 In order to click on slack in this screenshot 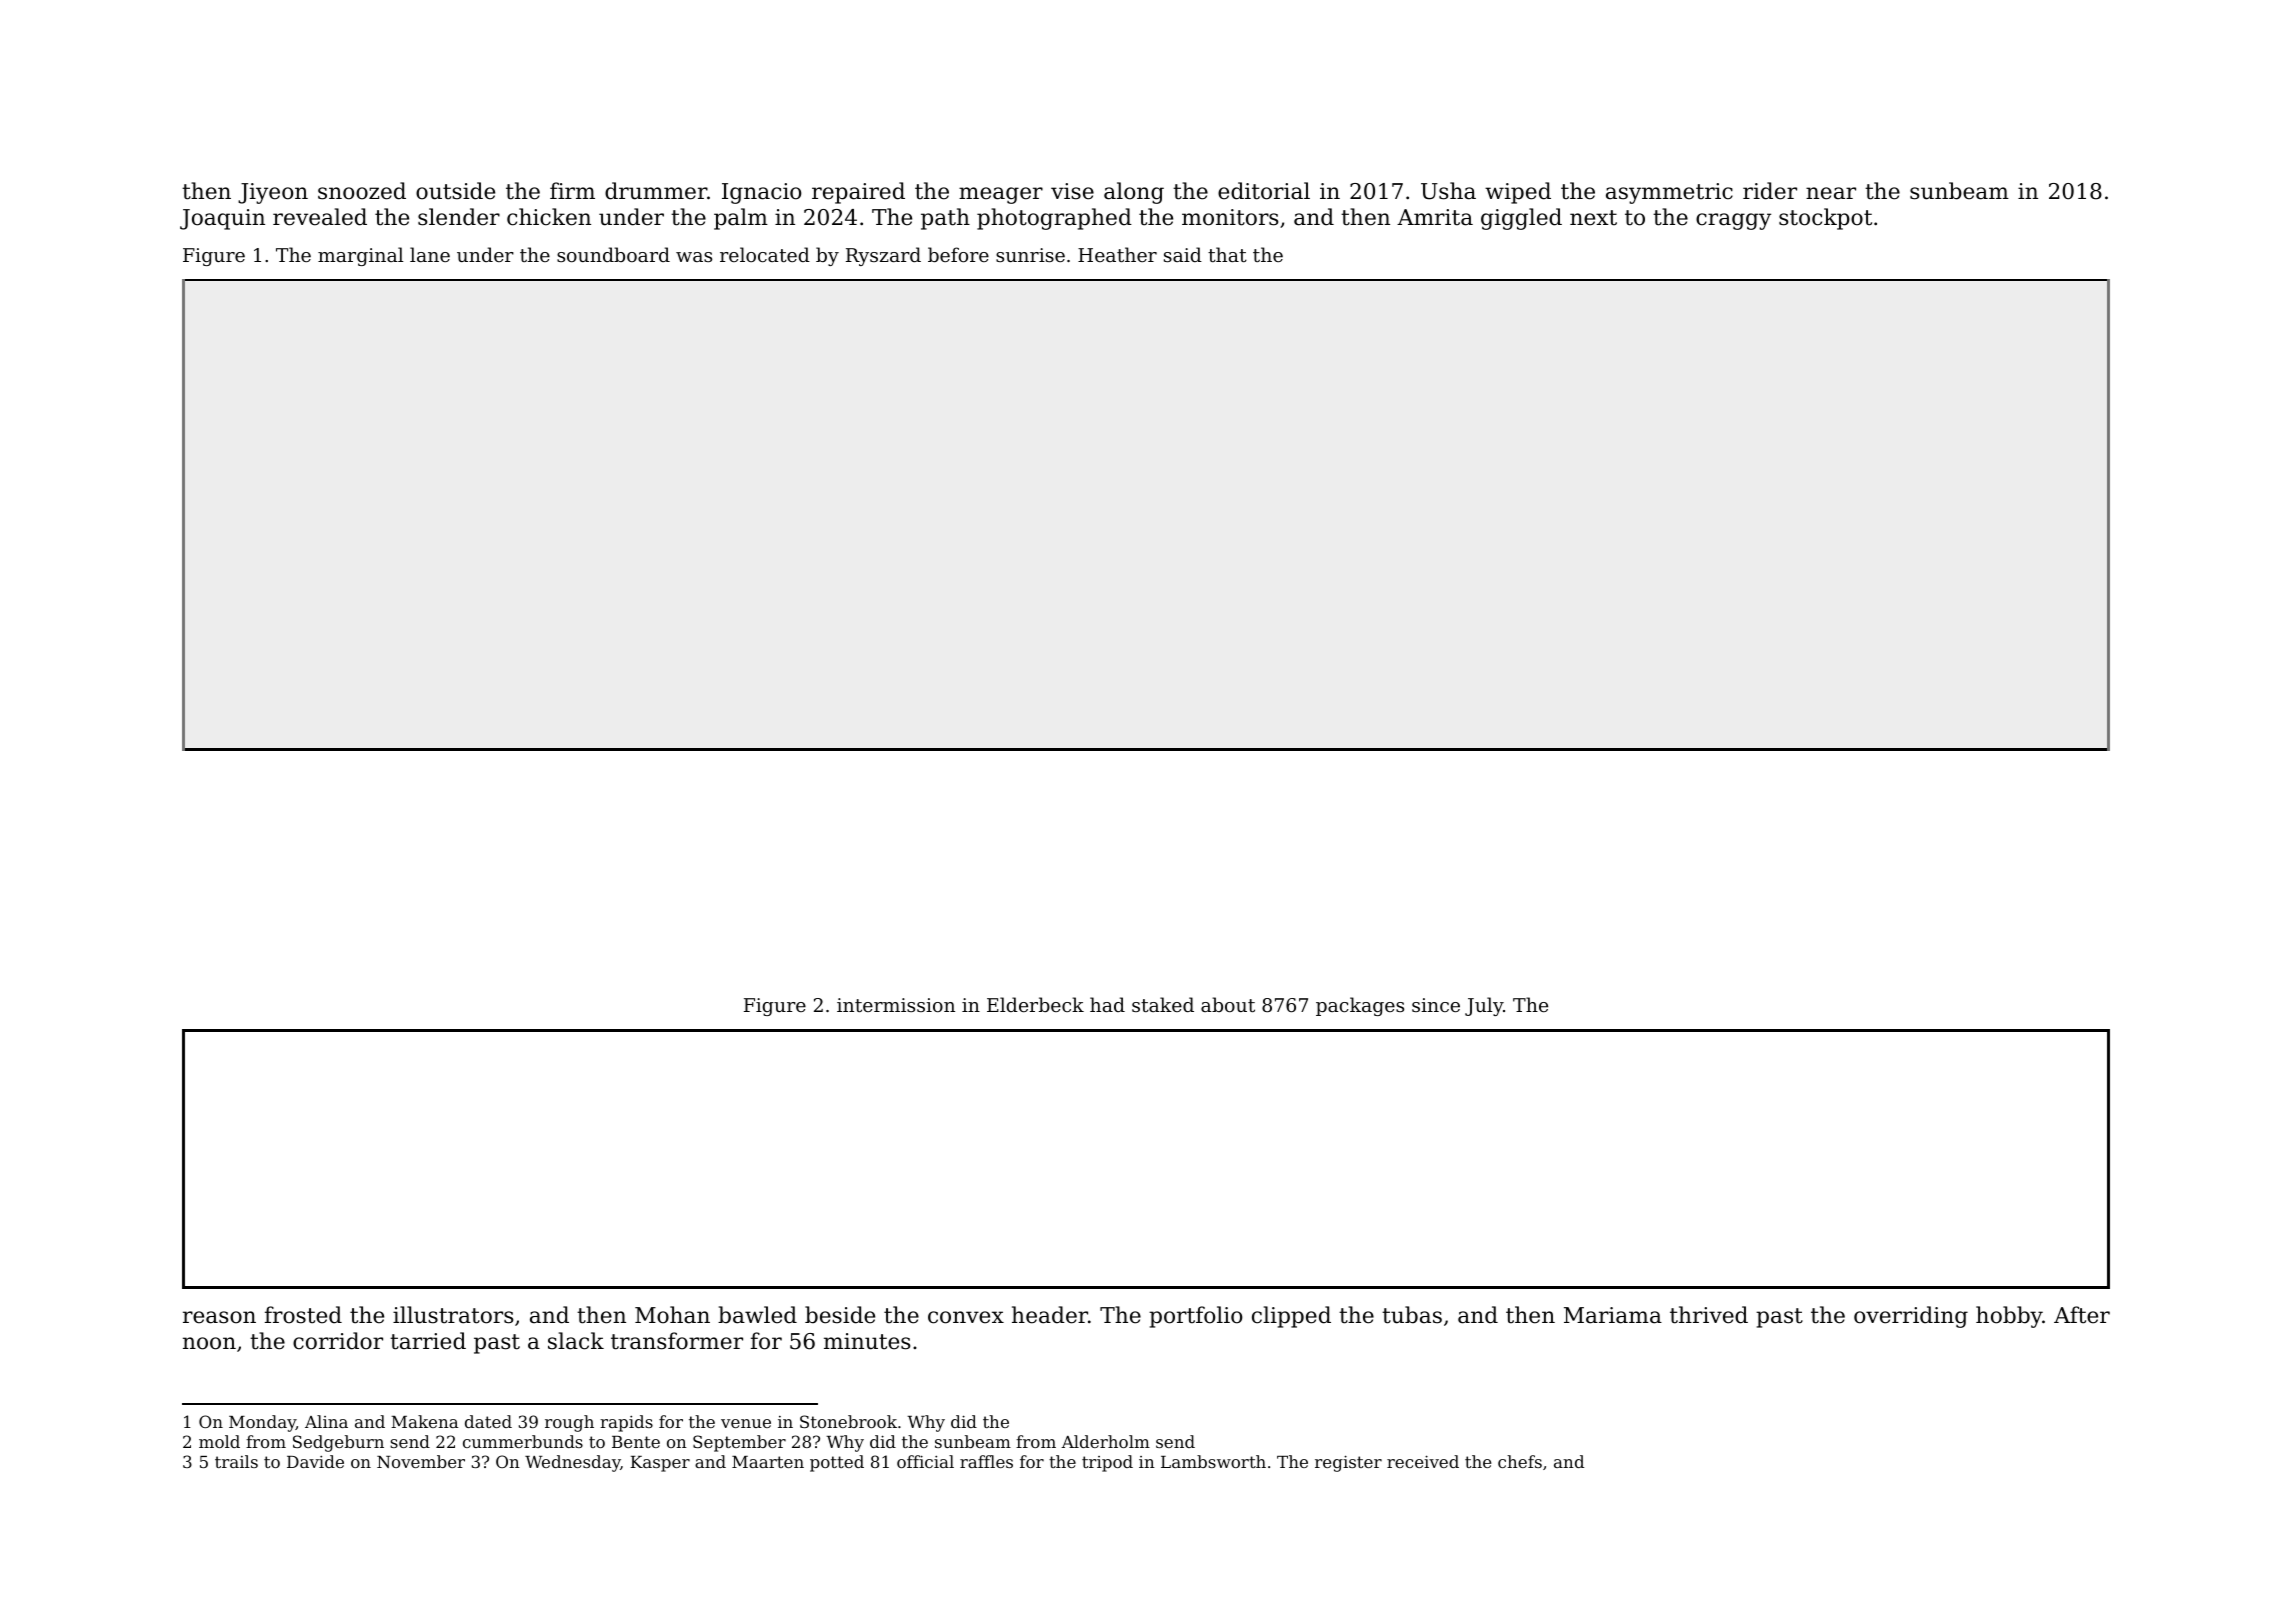, I will do `click(576, 1341)`.
